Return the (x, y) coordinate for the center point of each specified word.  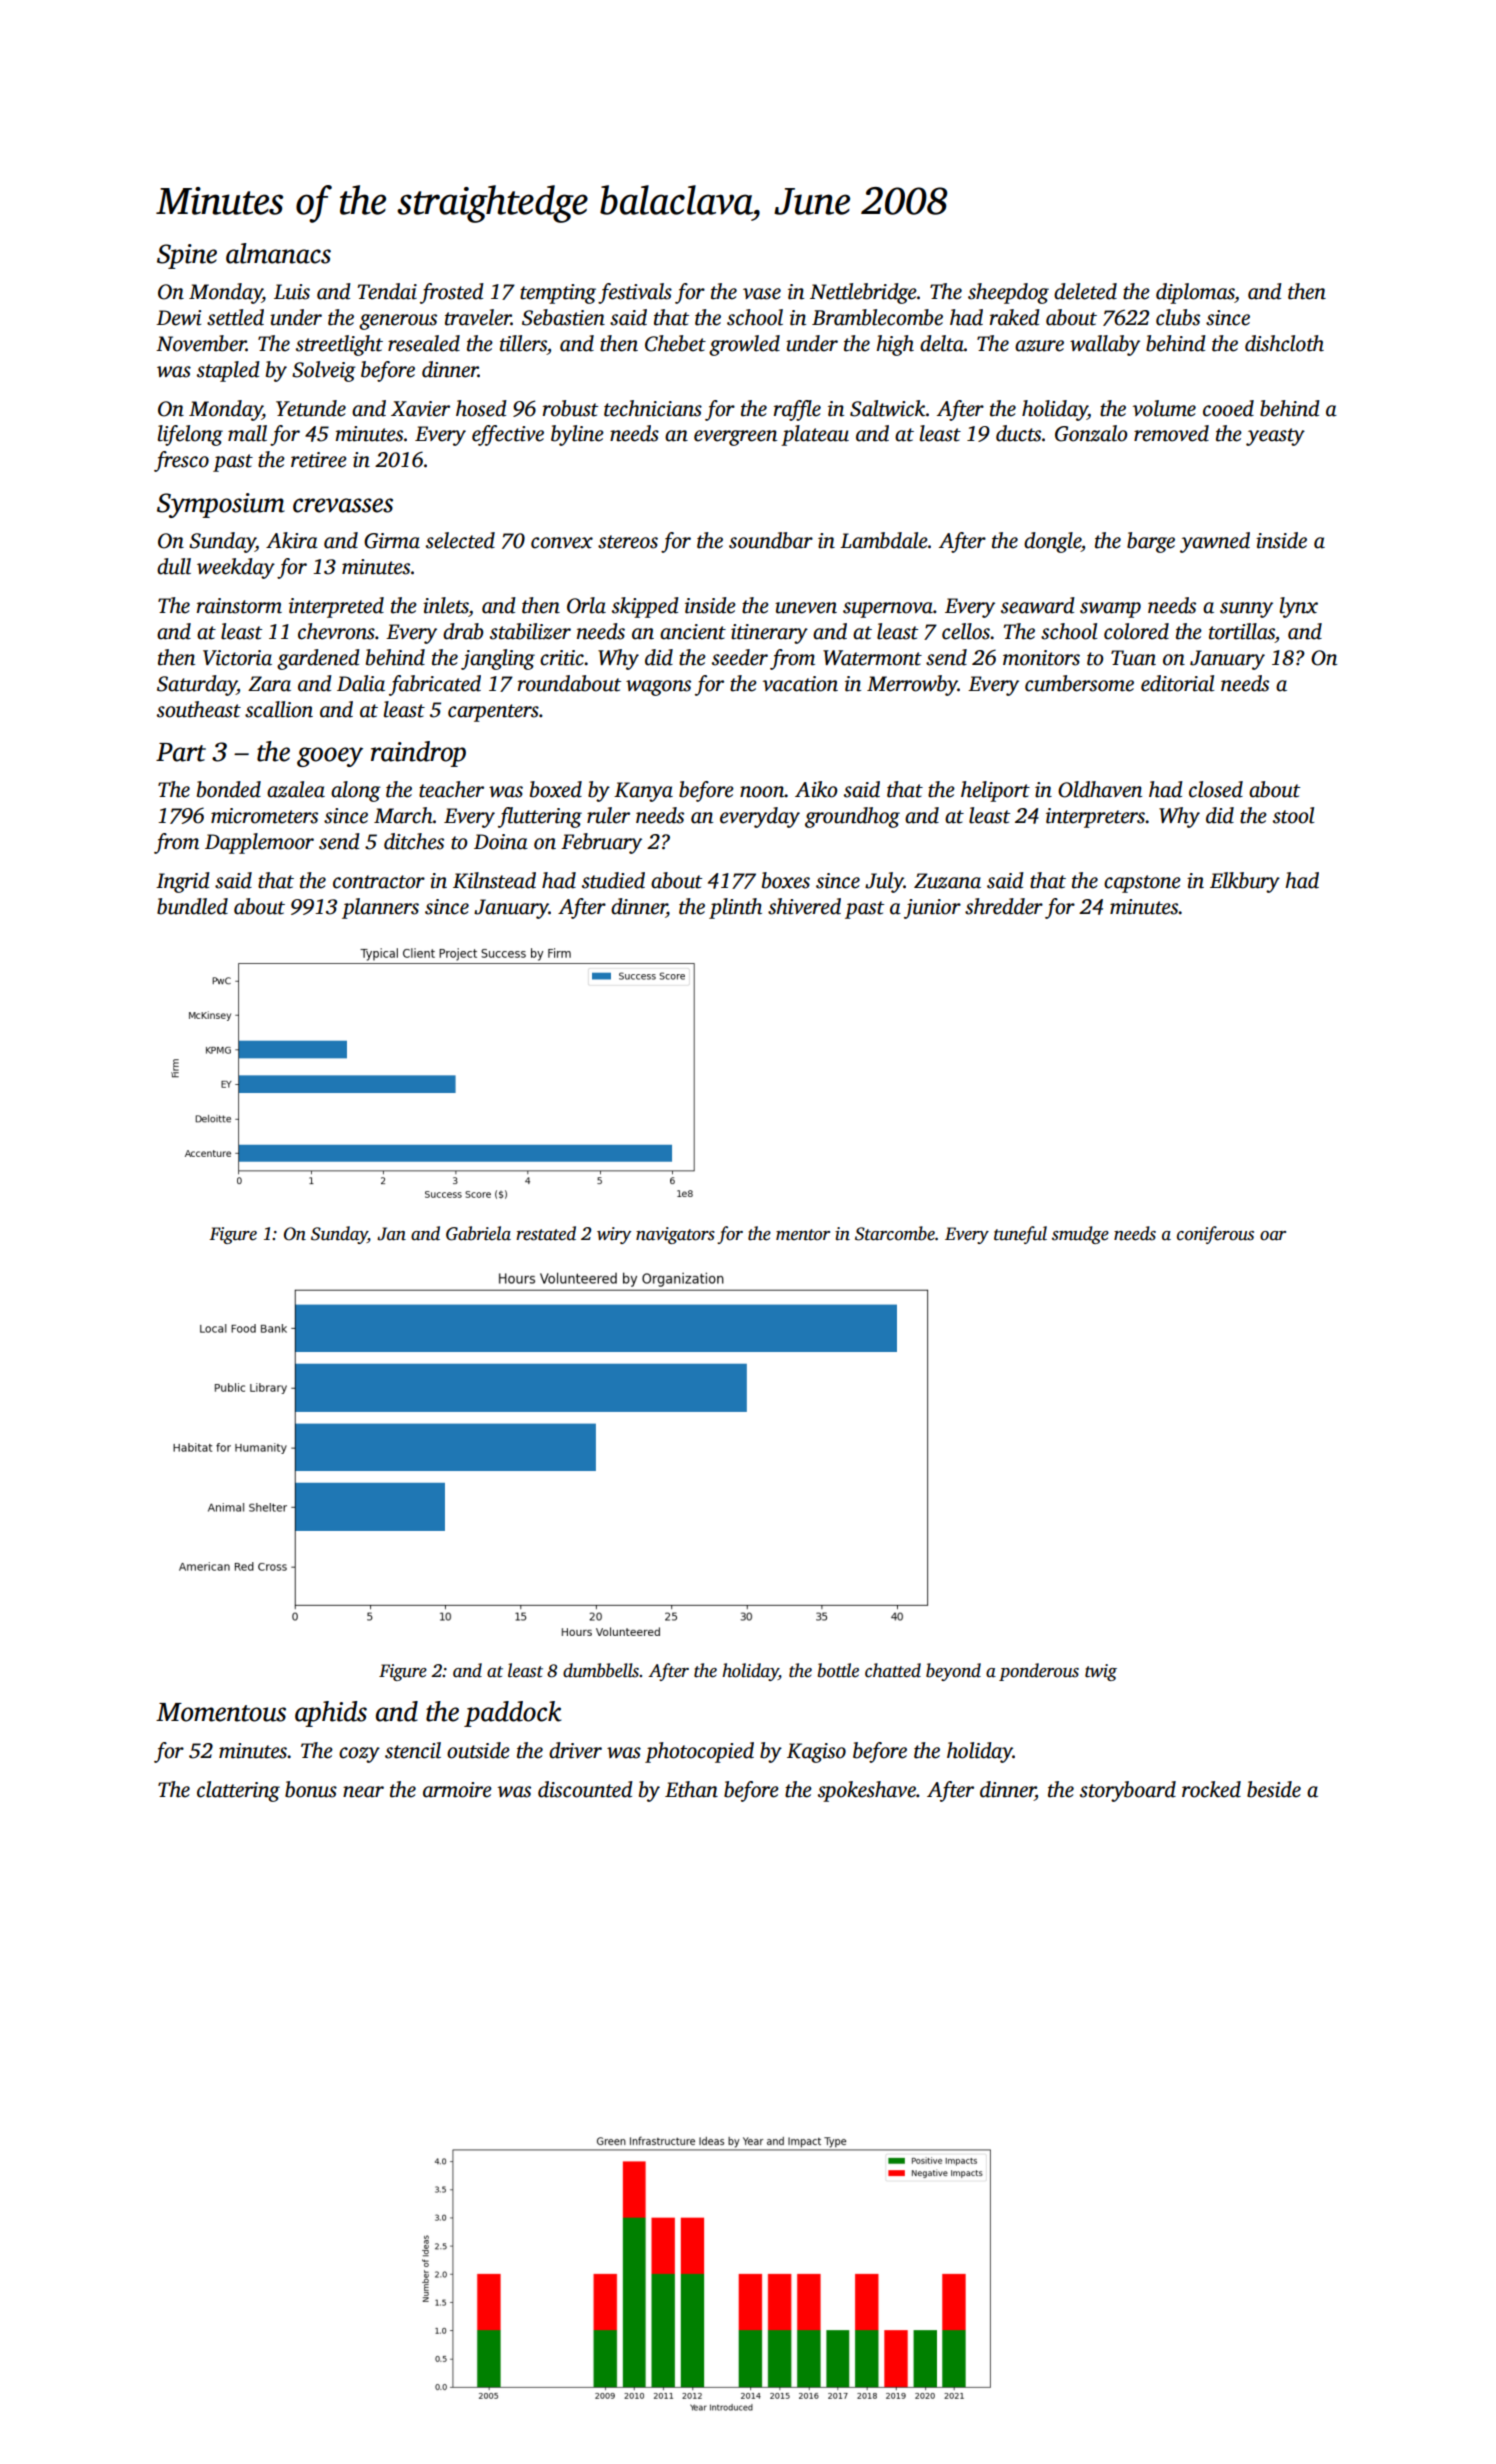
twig (1101, 1672)
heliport (995, 791)
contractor (379, 882)
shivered (804, 906)
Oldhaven (1100, 789)
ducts (1018, 433)
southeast (199, 709)
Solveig (324, 371)
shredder (1004, 906)
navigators (675, 1235)
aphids (331, 1714)
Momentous (221, 1712)
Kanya (643, 792)
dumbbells (601, 1670)
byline (577, 435)
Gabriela (478, 1233)
